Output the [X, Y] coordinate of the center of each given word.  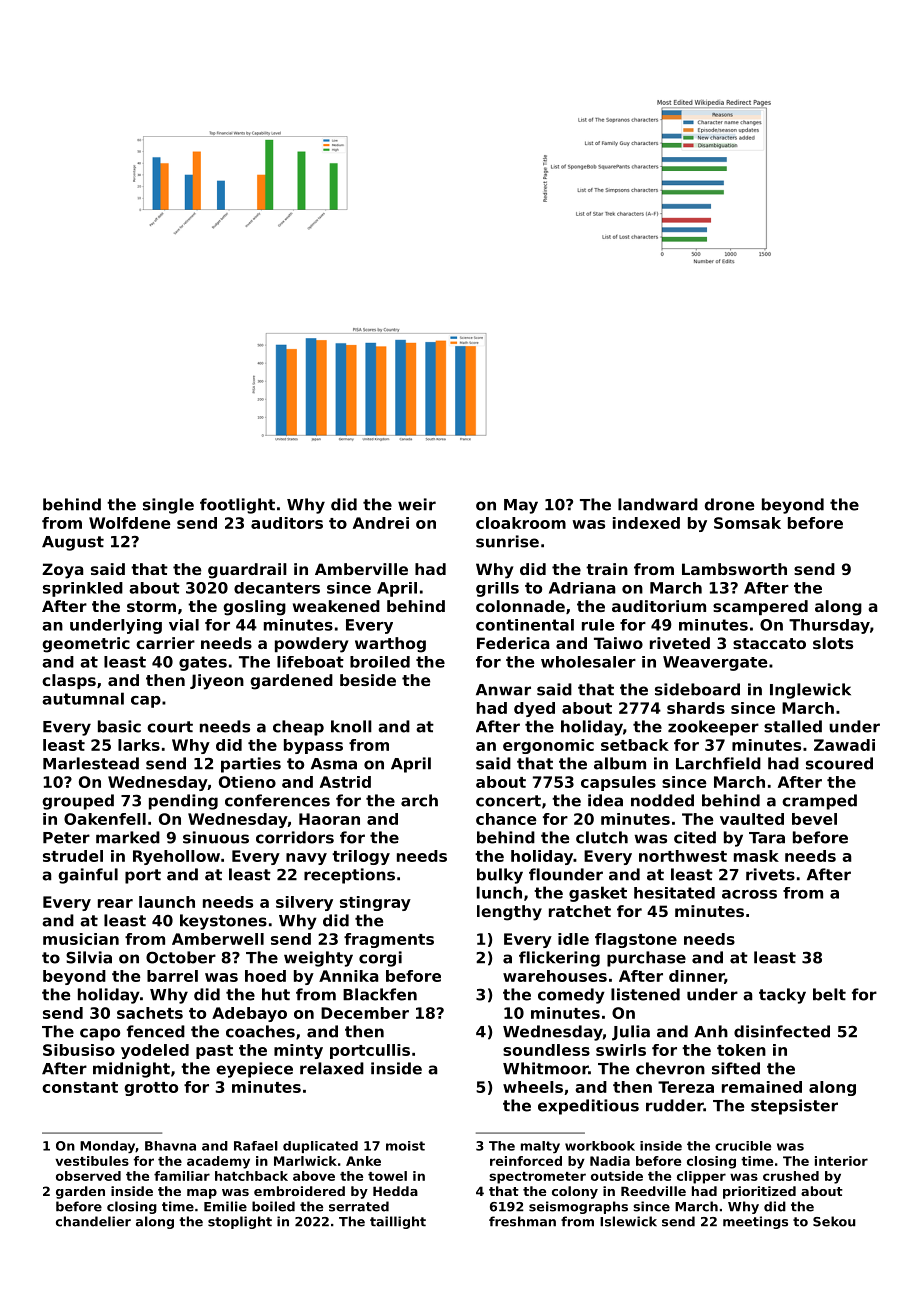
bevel [814, 819]
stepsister [794, 1107]
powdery [311, 645]
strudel [73, 856]
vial [184, 625]
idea [605, 800]
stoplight [240, 1222]
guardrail [247, 571]
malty [540, 1147]
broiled [380, 662]
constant [80, 1087]
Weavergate [715, 663]
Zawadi [844, 745]
